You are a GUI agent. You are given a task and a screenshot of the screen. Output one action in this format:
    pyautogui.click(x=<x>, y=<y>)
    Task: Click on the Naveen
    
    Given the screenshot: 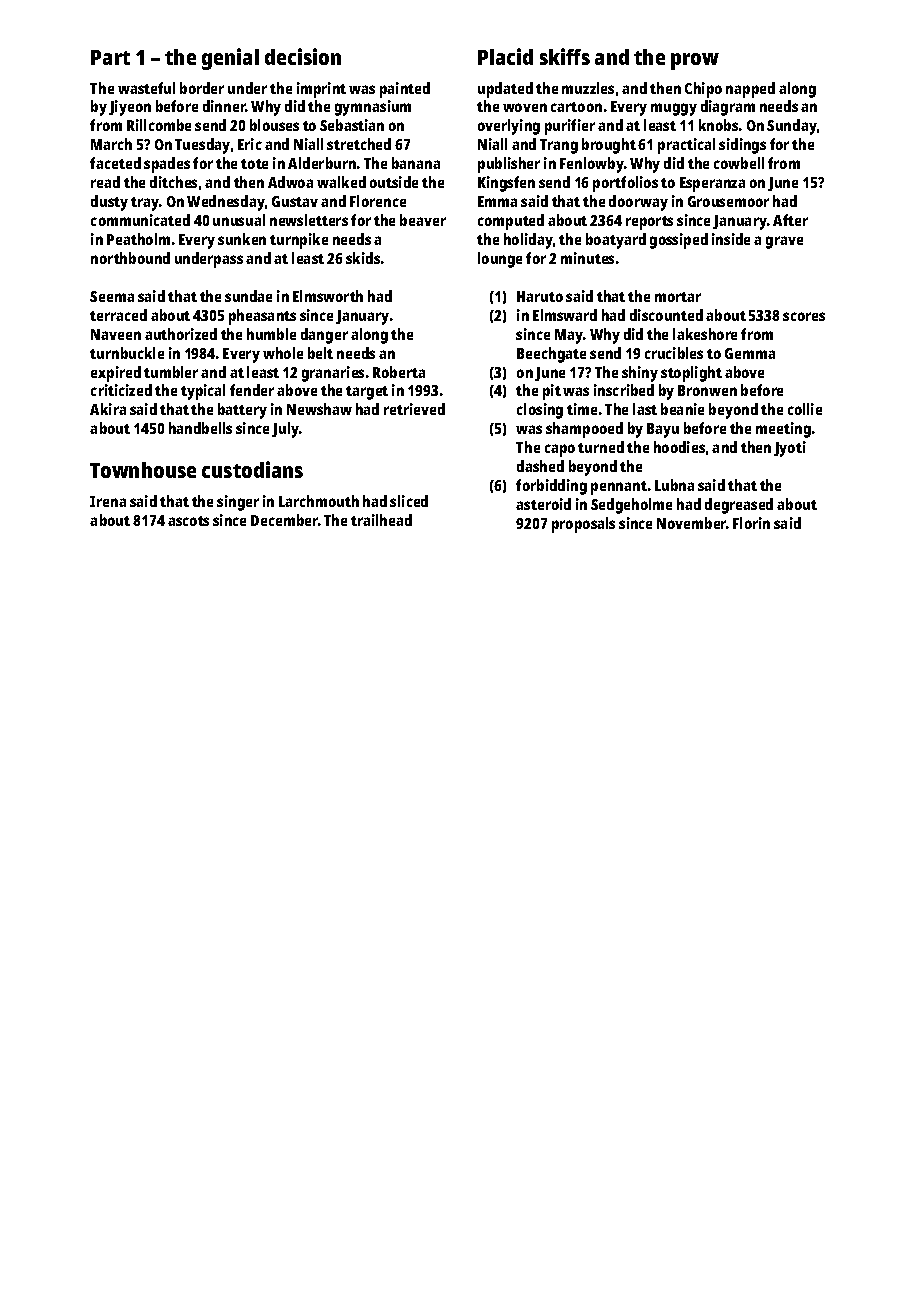 What is the action you would take?
    pyautogui.click(x=116, y=334)
